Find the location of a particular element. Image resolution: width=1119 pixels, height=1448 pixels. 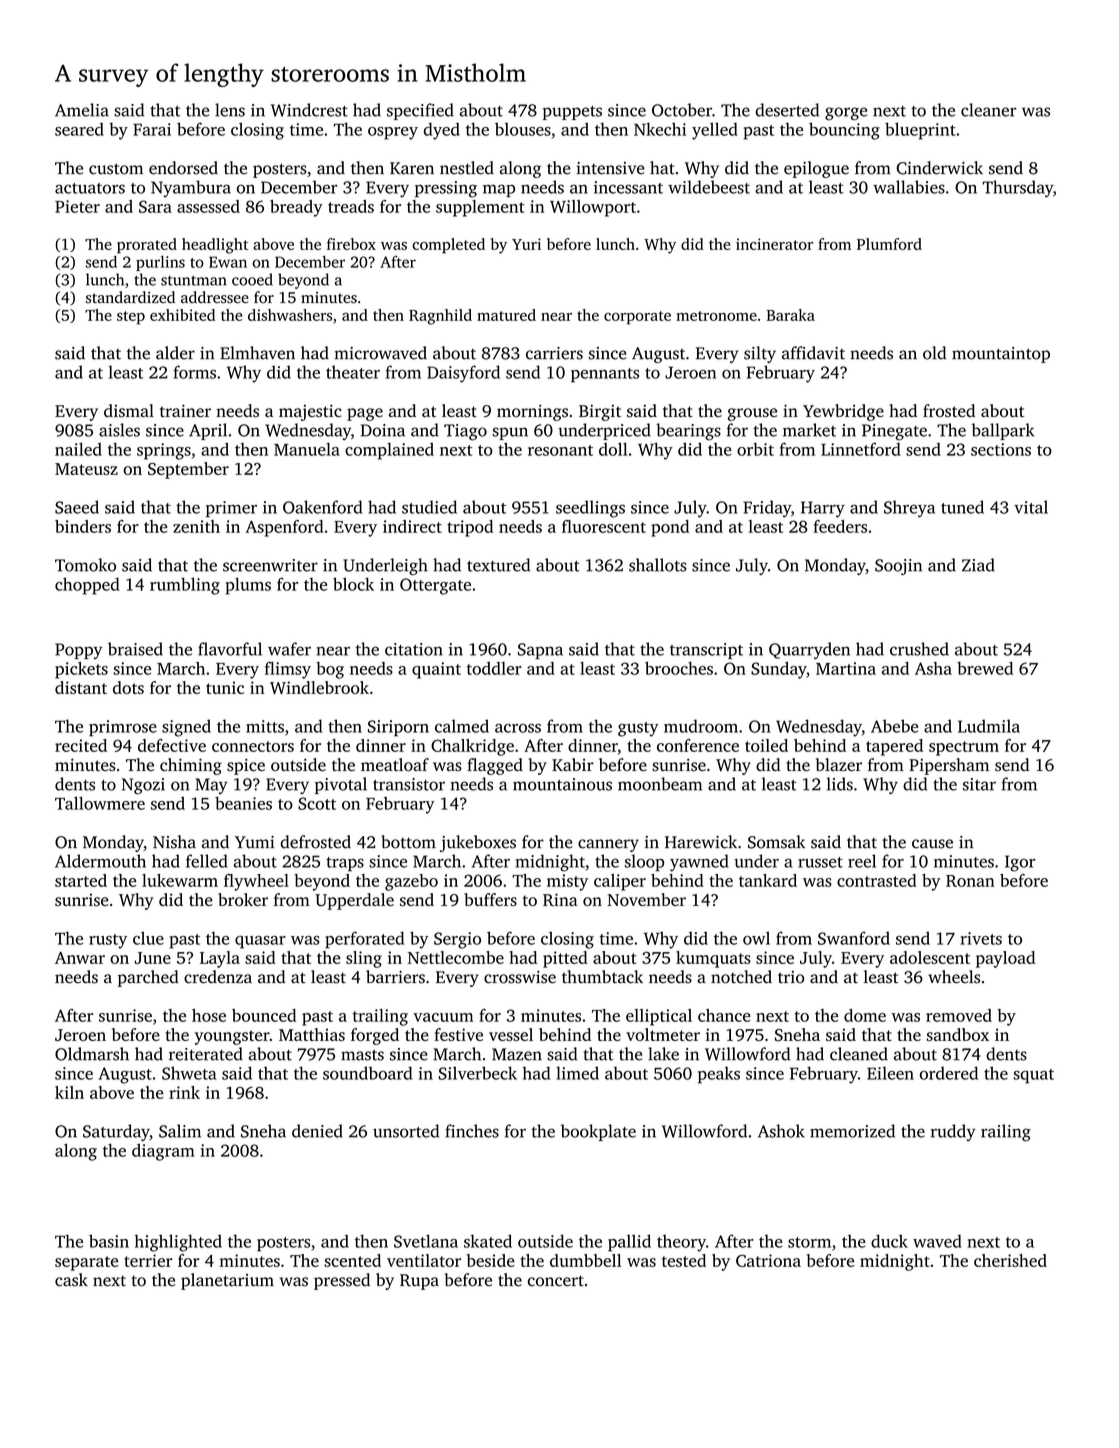

Ragnhild is located at coordinates (440, 317).
